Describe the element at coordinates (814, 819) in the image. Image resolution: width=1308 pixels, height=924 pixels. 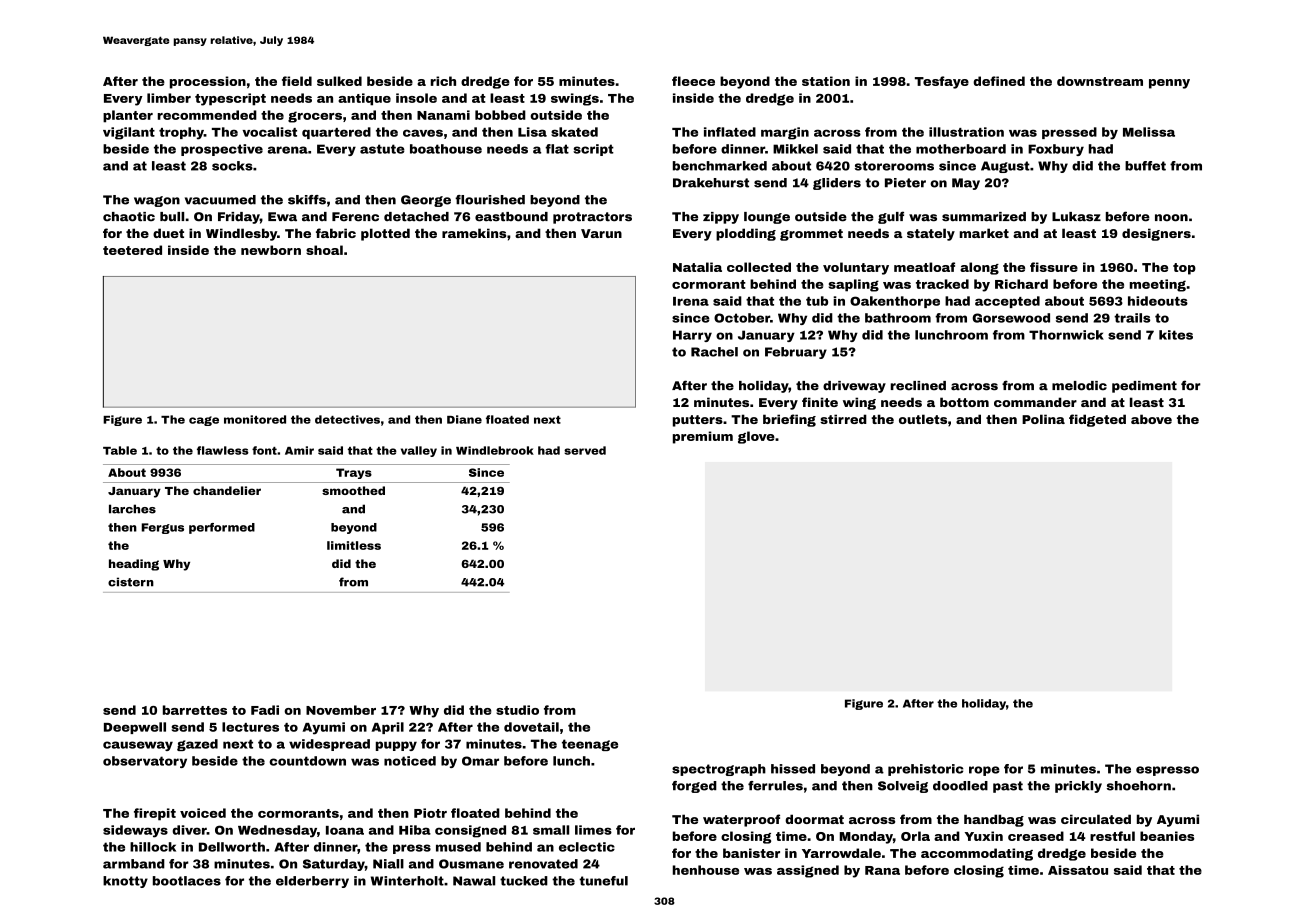
I see `doormat` at that location.
